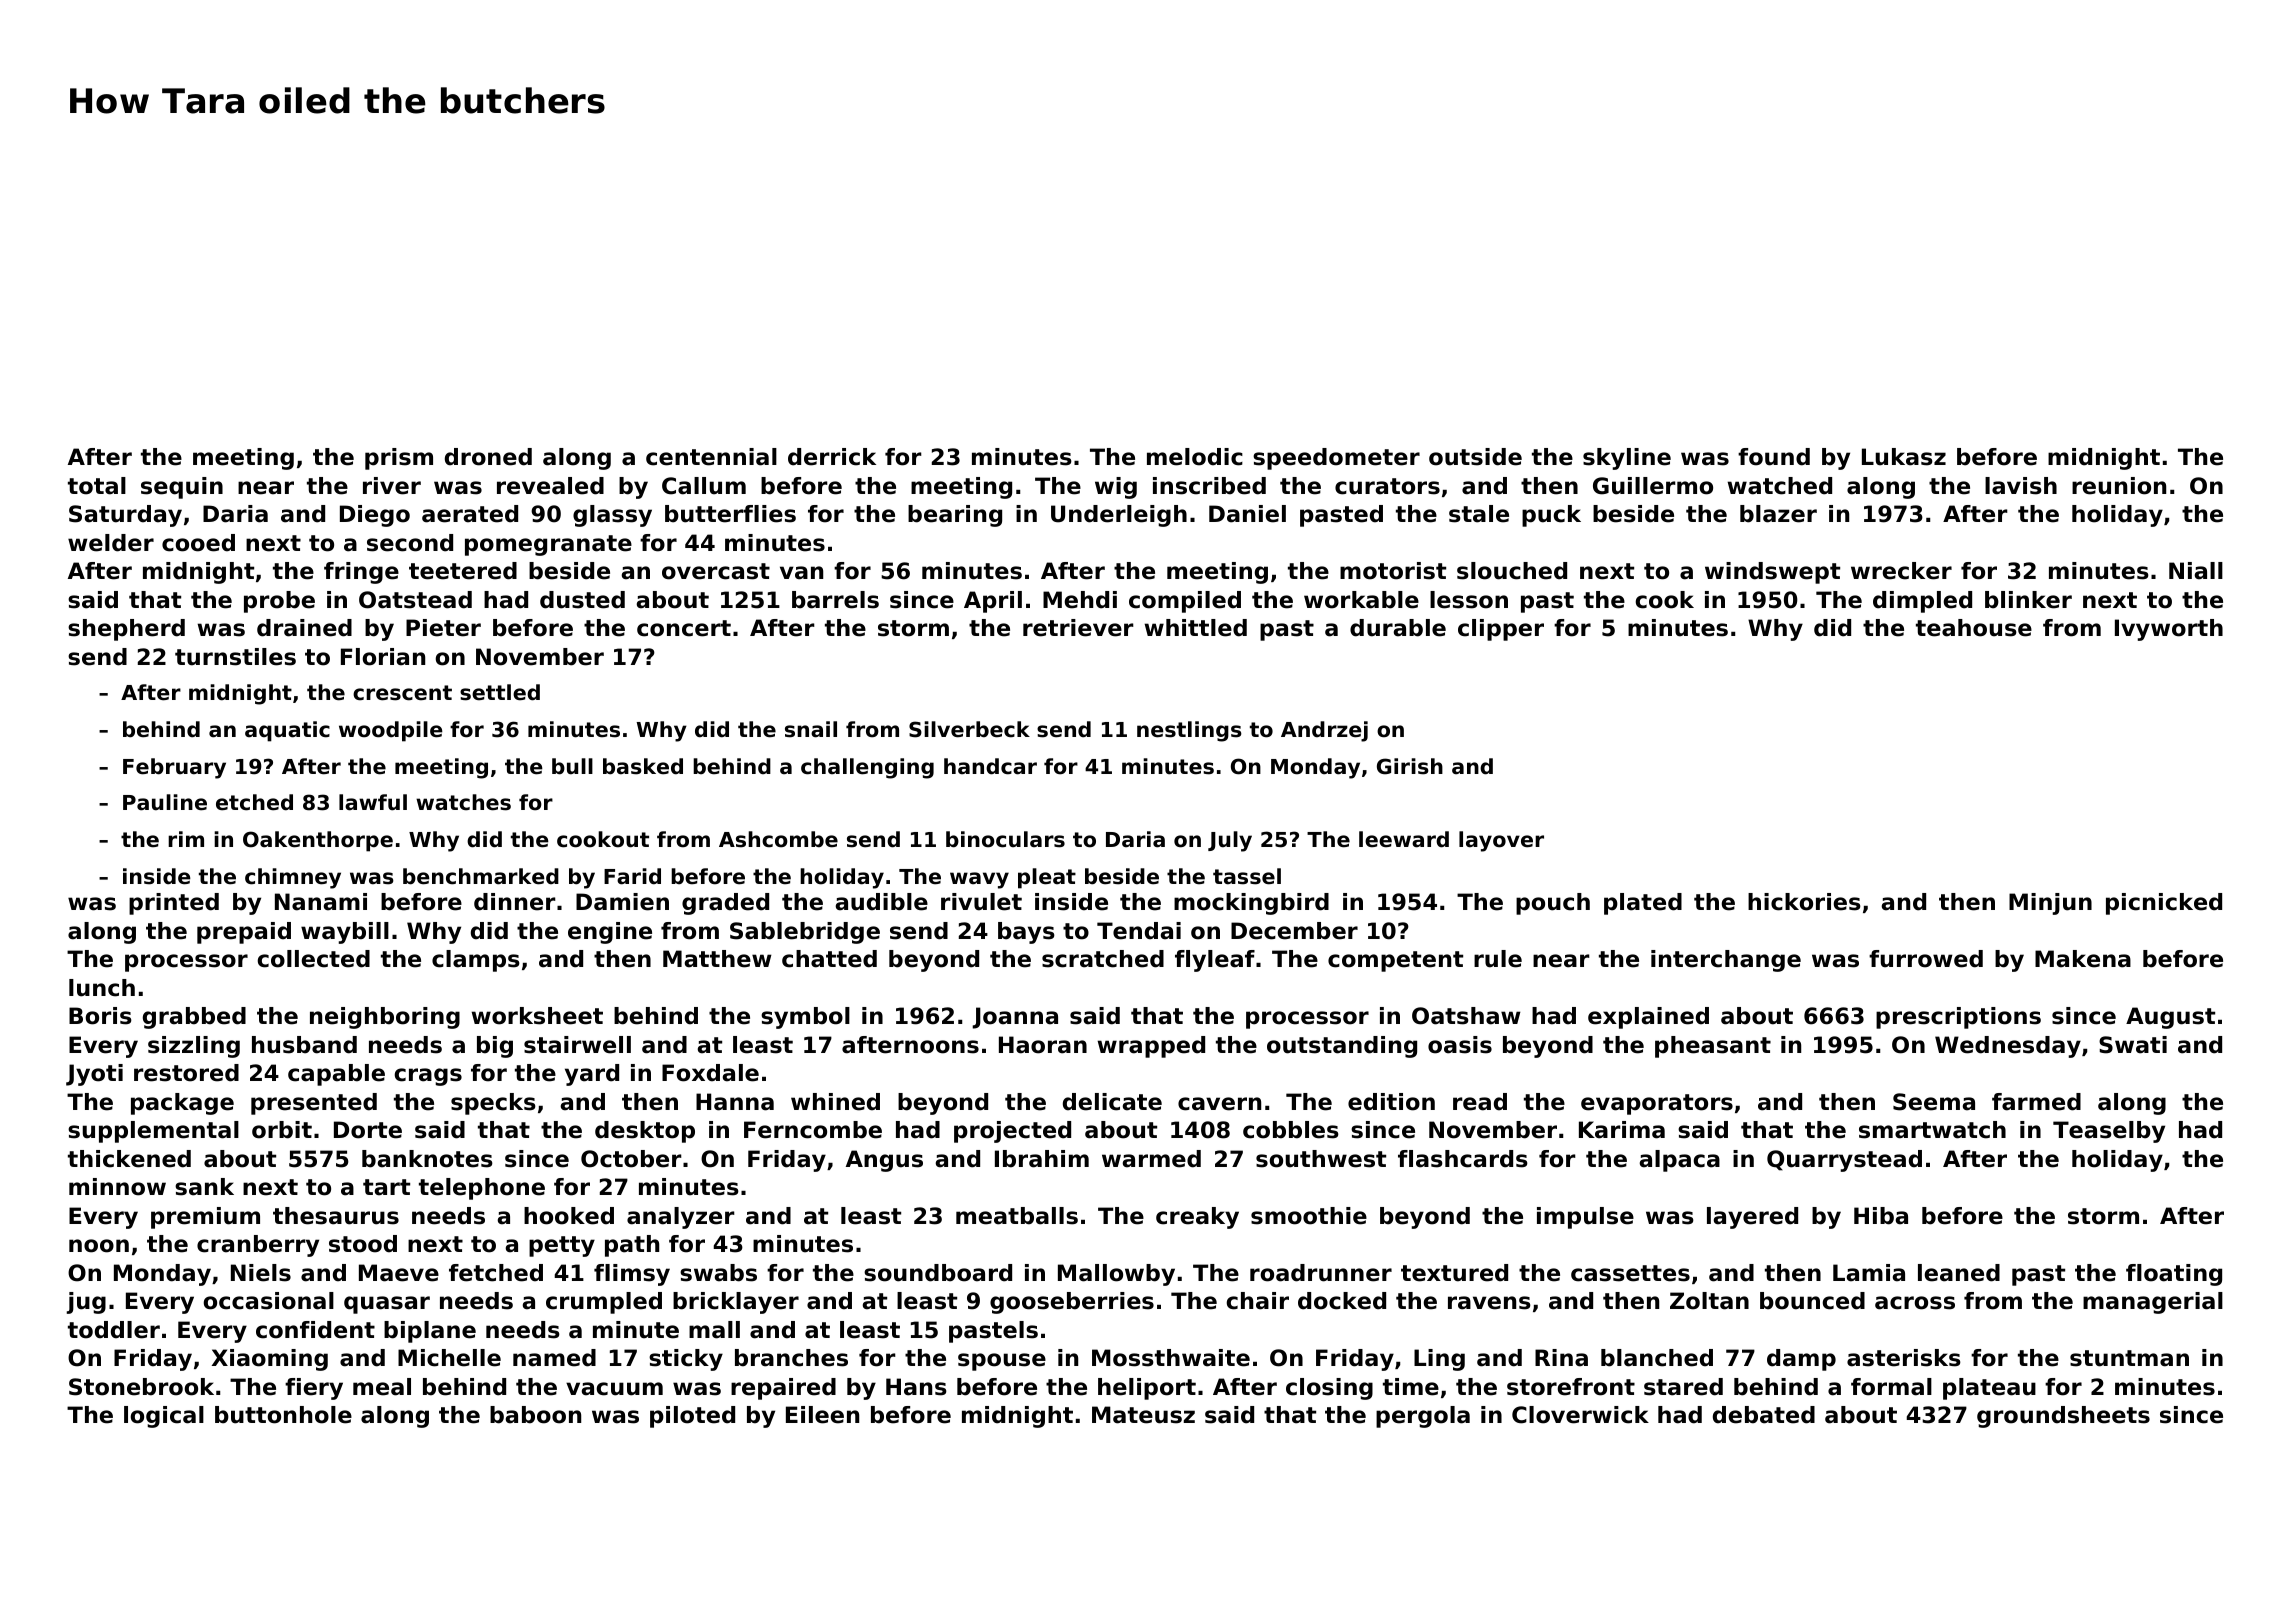 The width and height of the document is (2292, 1620). Describe the element at coordinates (205, 1218) in the document. I see `premium` at that location.
